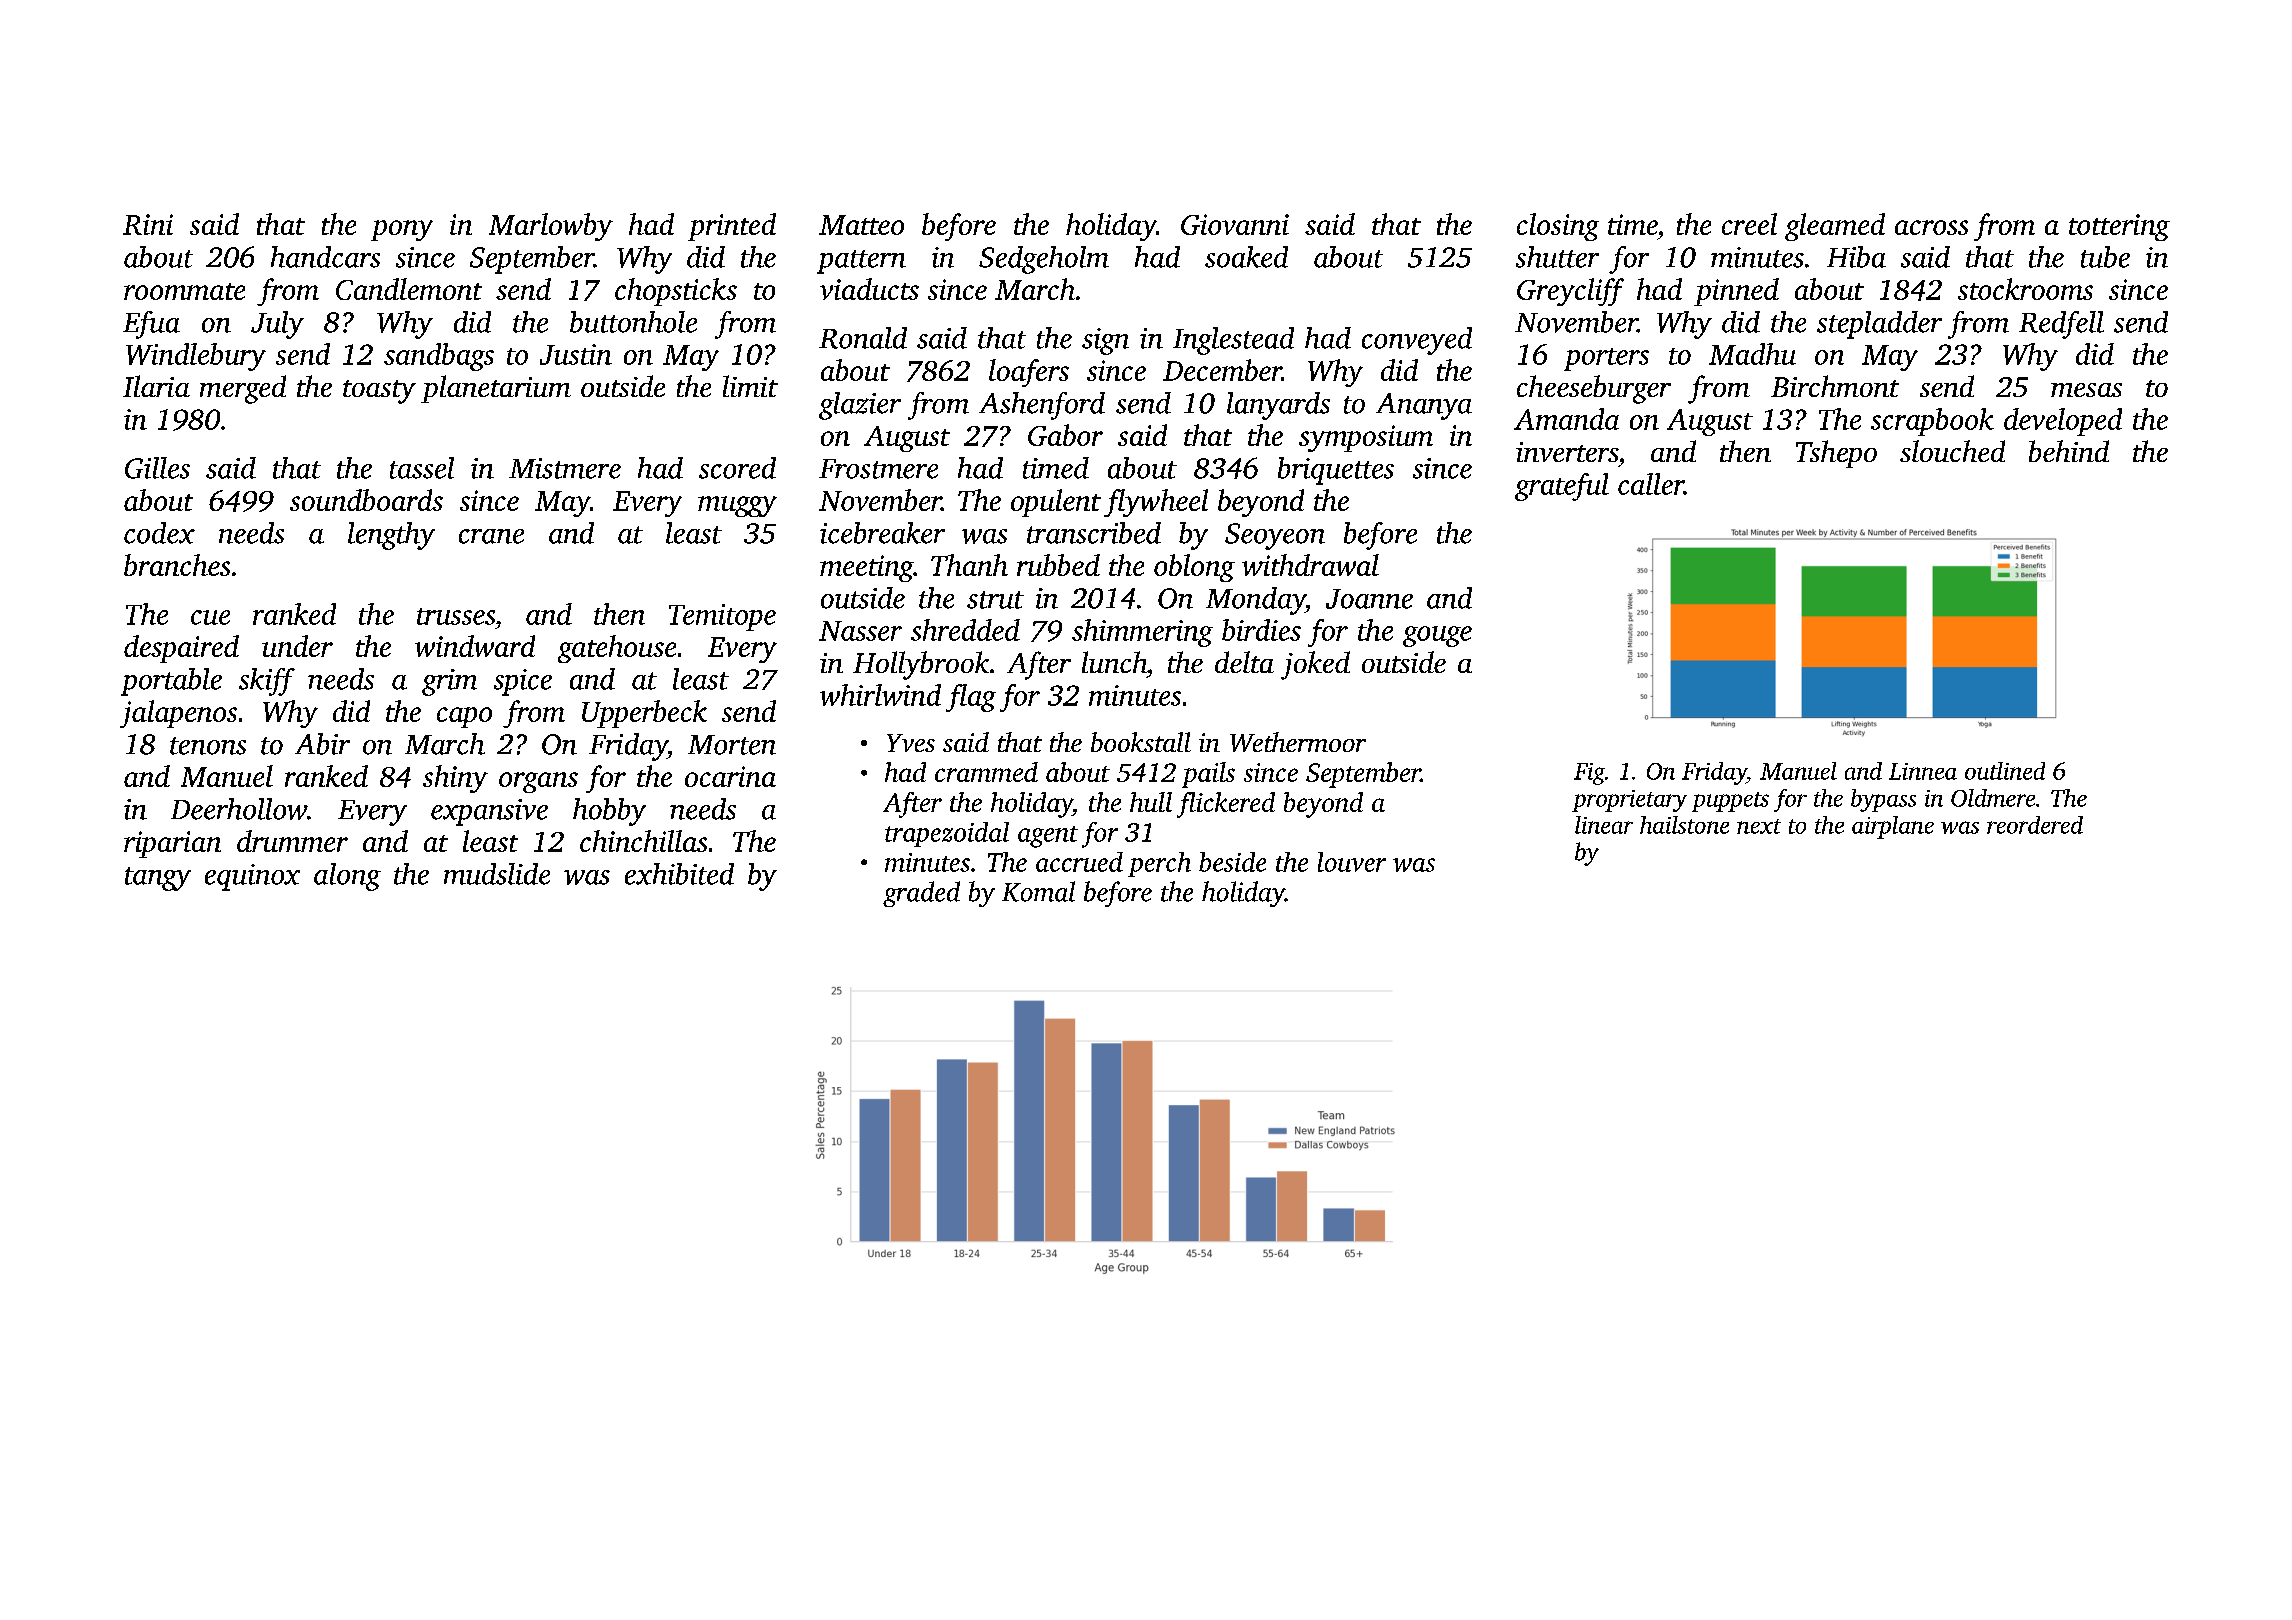 This image has height=1620, width=2292. Describe the element at coordinates (475, 646) in the image. I see `windward` at that location.
